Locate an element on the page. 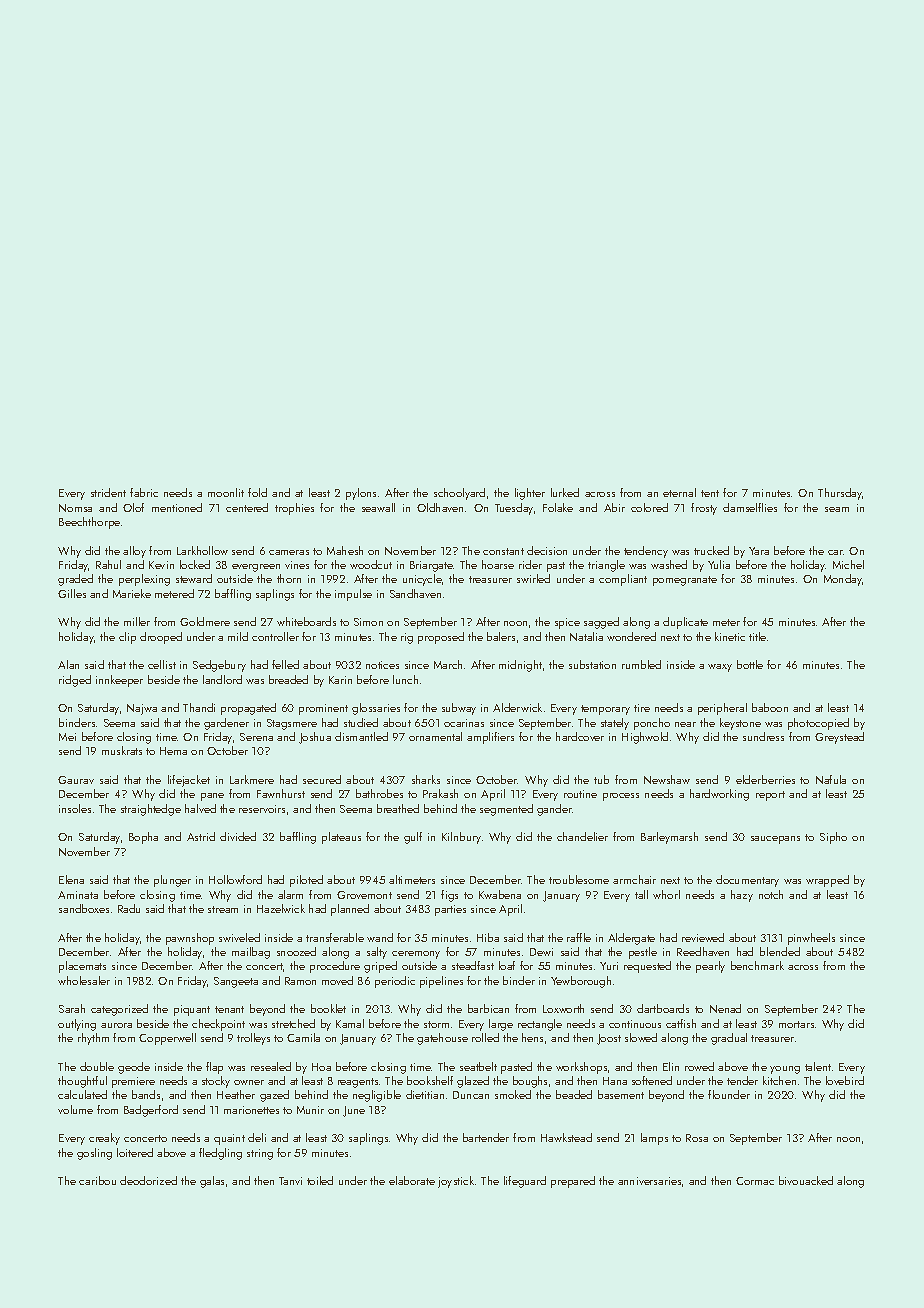 This image has width=924, height=1308. bivouacked is located at coordinates (806, 1180).
